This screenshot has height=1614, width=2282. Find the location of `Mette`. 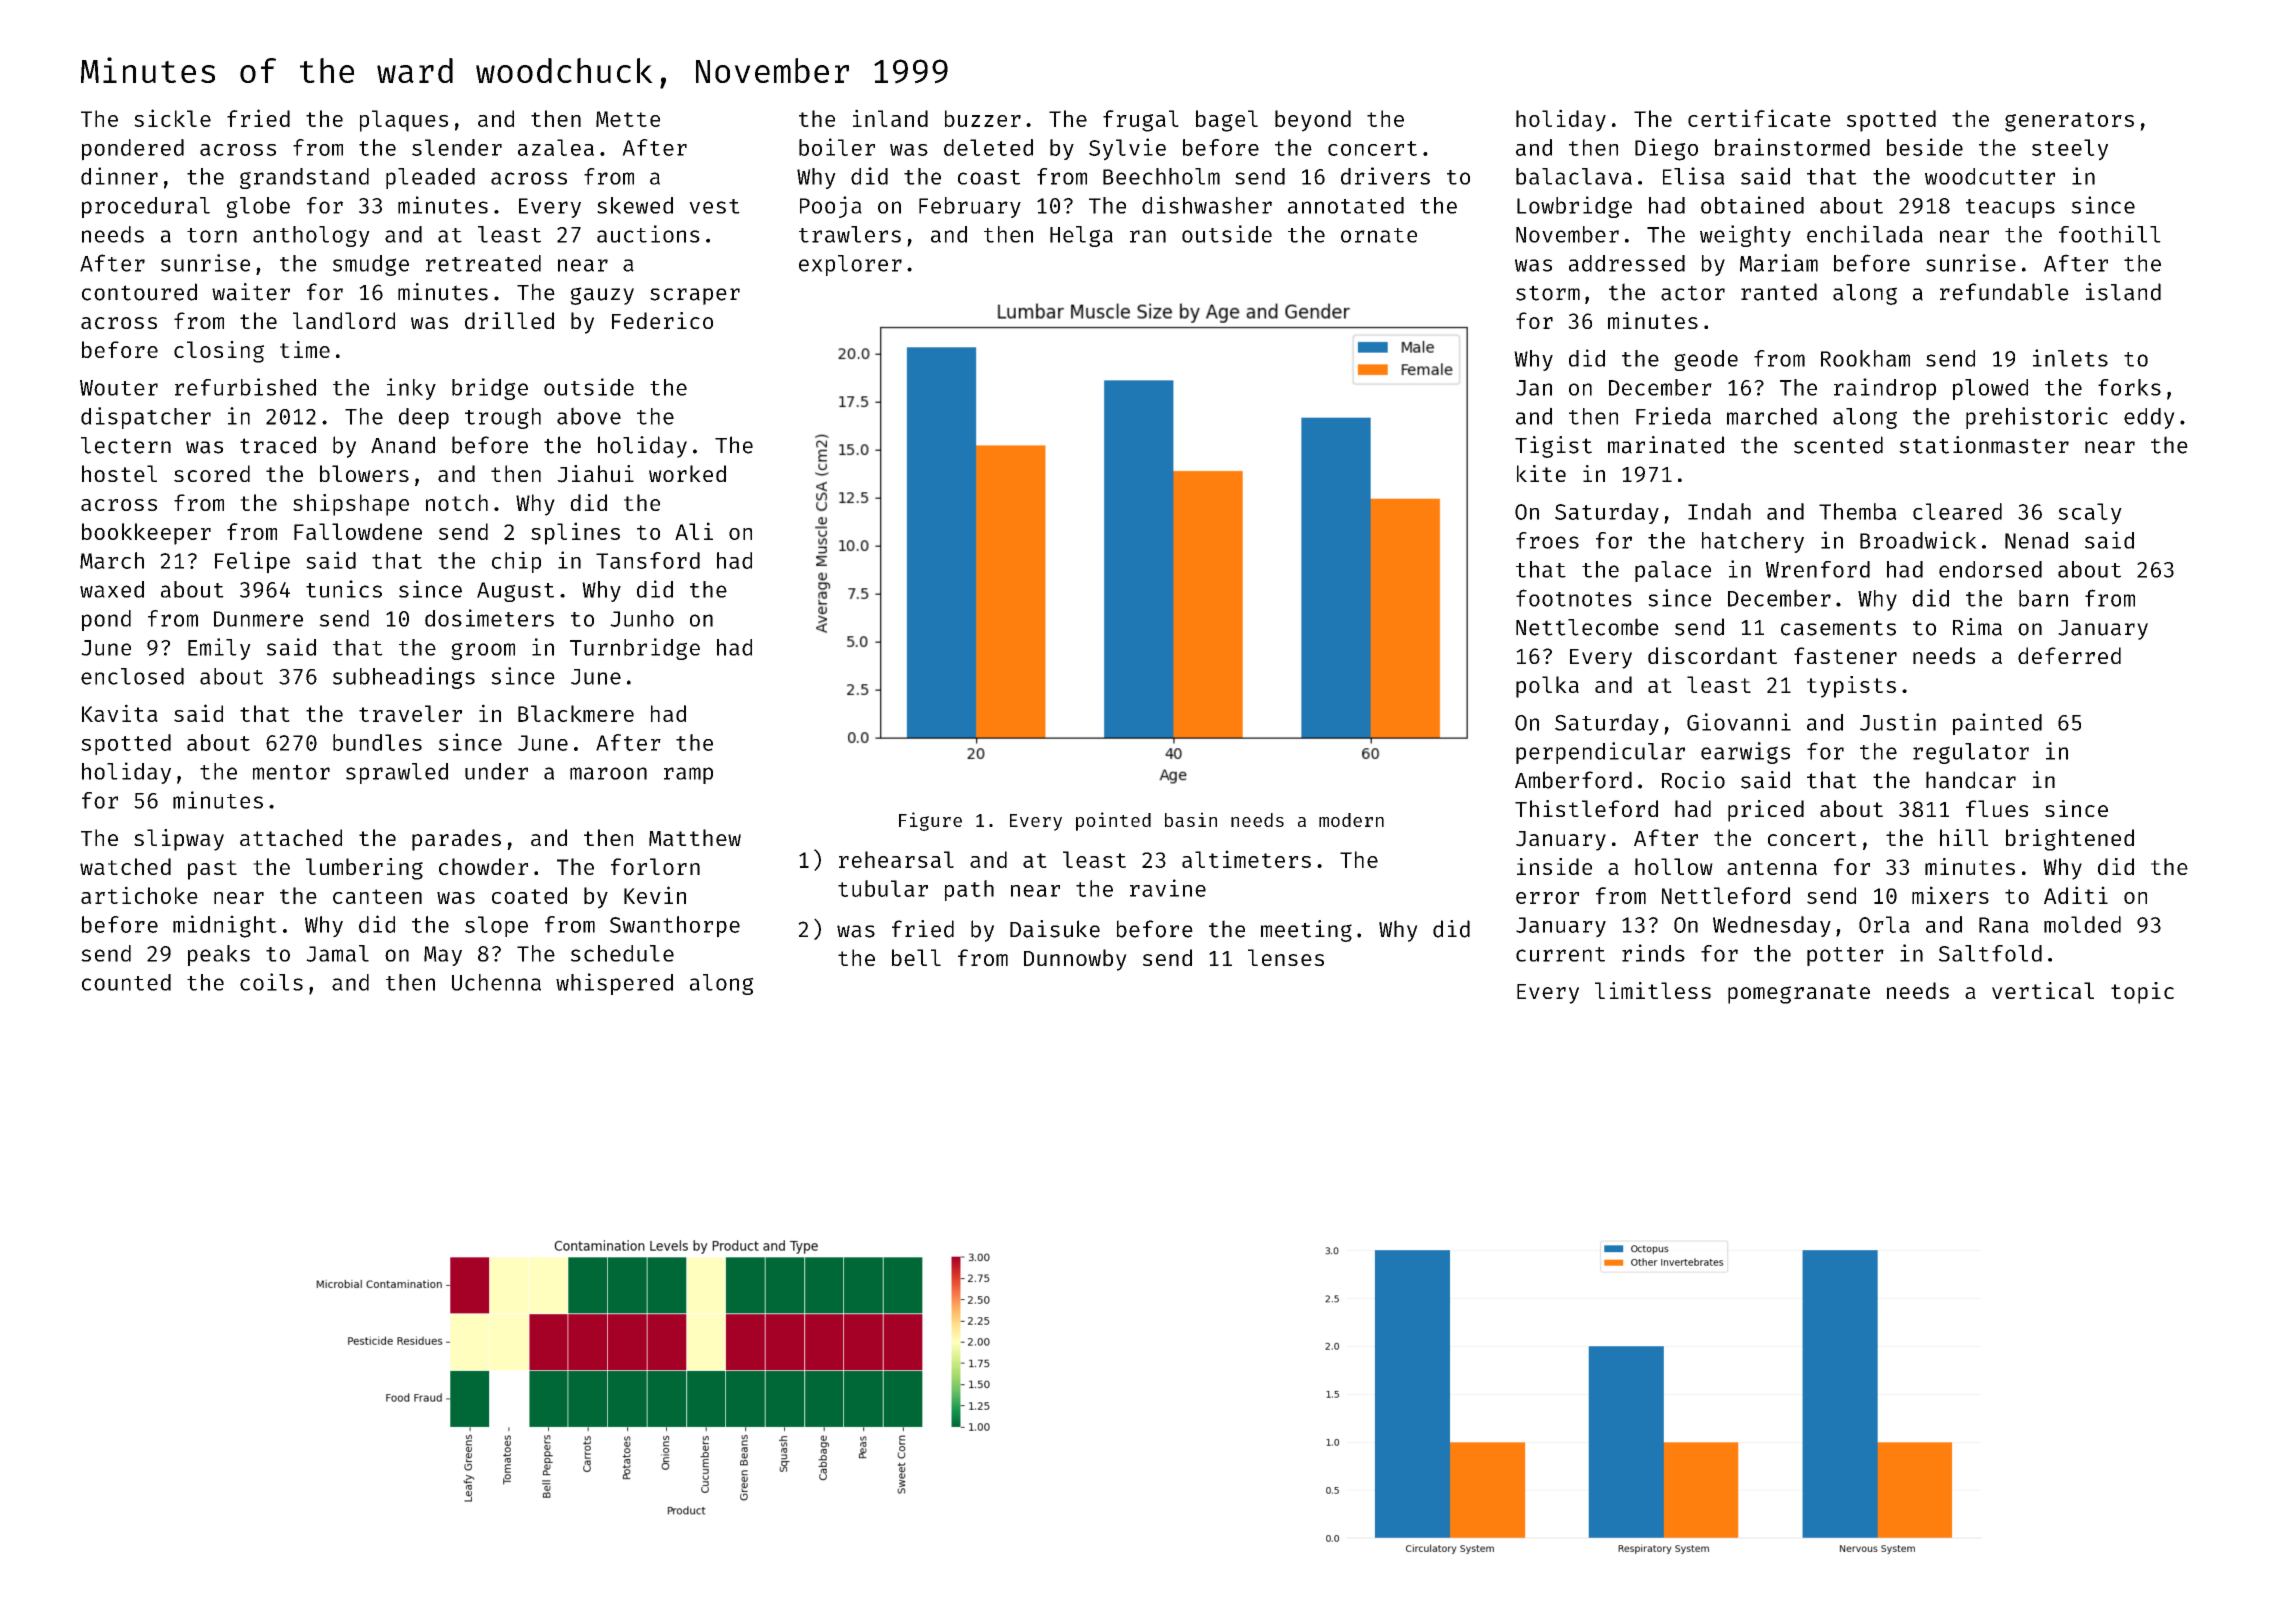

Mette is located at coordinates (628, 119).
